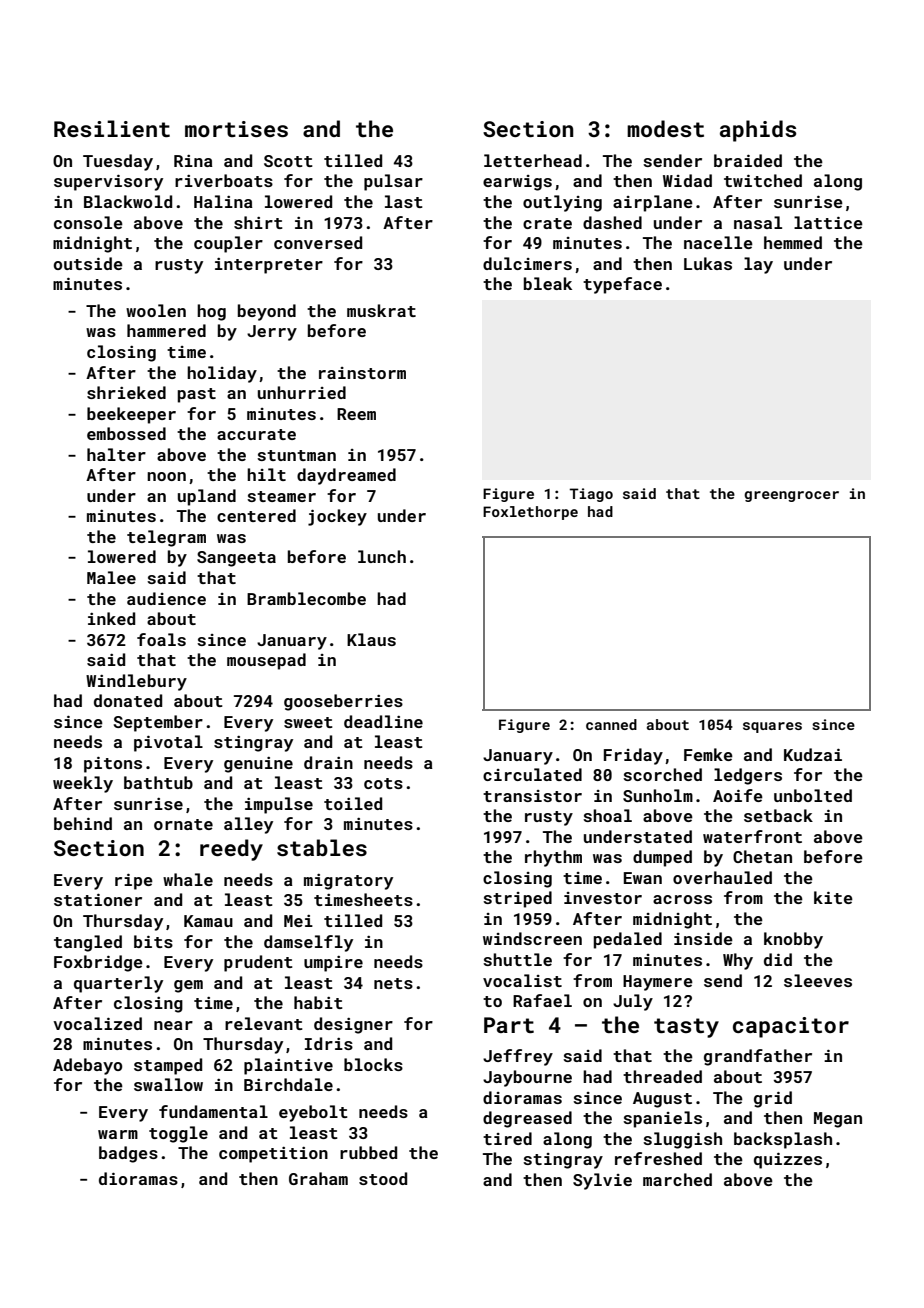  I want to click on bleak, so click(548, 283).
